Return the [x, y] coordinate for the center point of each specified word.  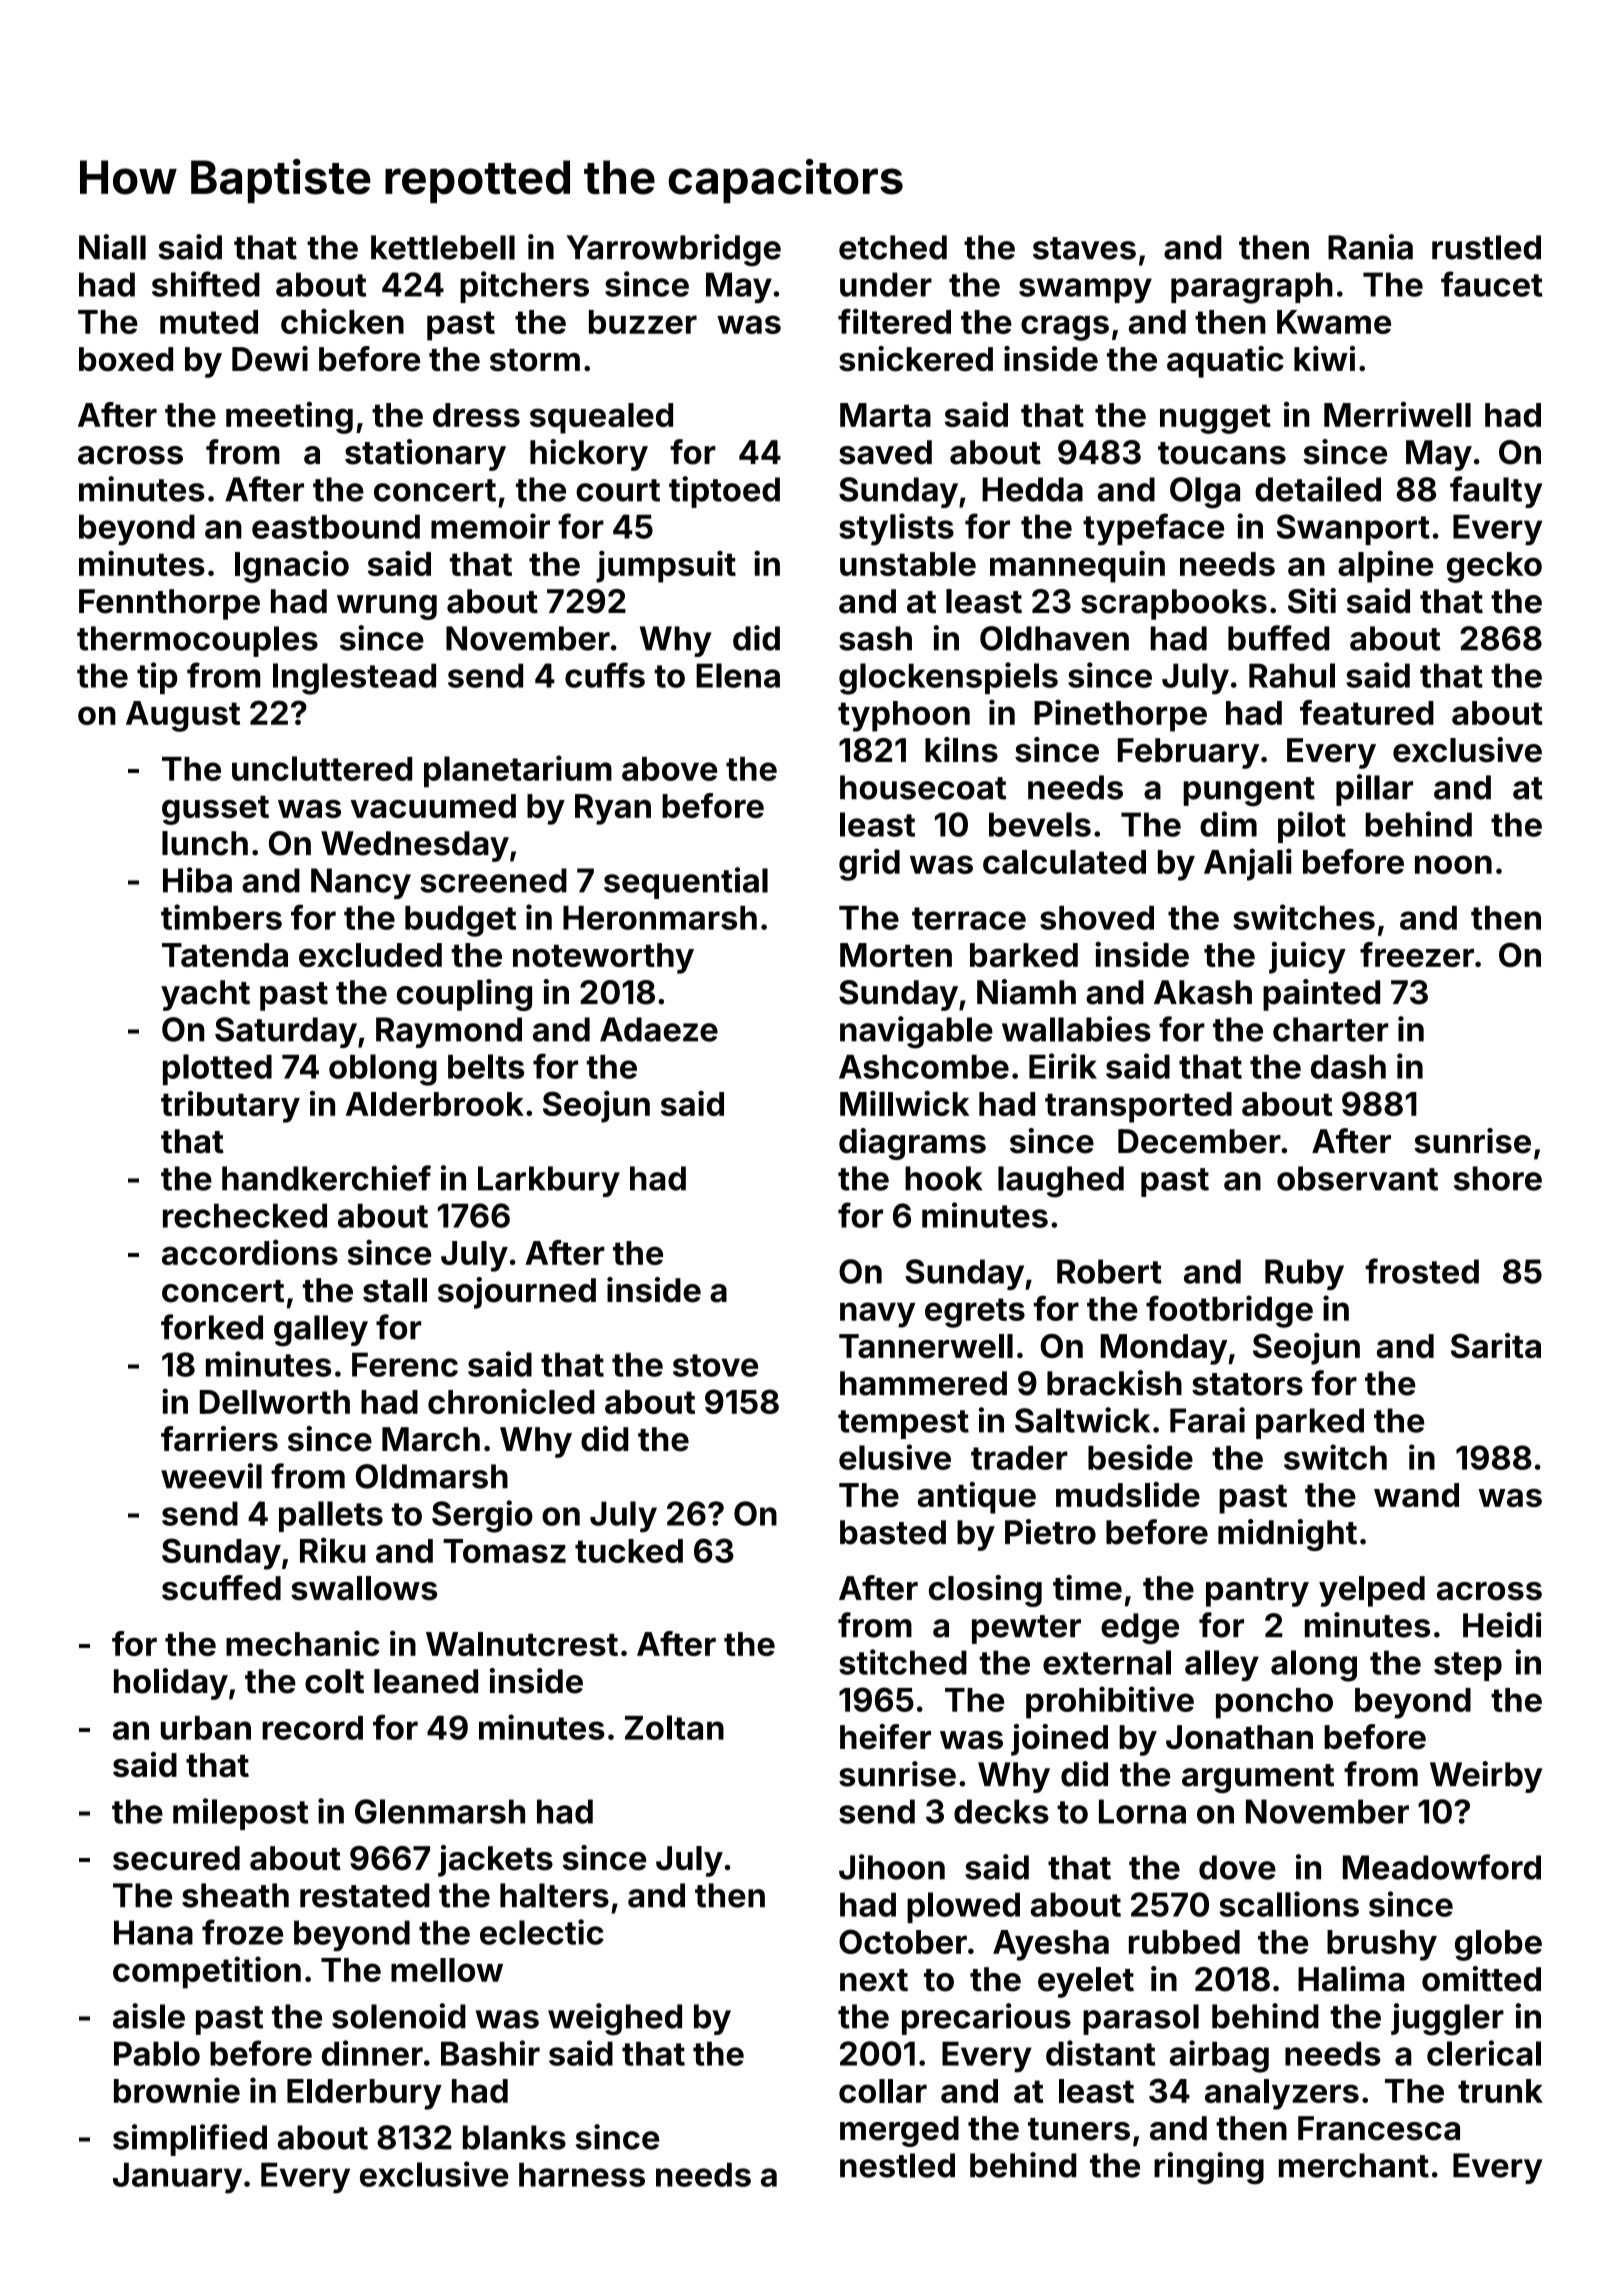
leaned [426, 1681]
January [177, 2178]
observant [1357, 1178]
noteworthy [603, 958]
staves [1084, 248]
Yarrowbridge [673, 250]
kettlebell [443, 247]
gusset [215, 810]
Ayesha [1051, 1945]
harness [582, 2175]
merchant [1354, 2165]
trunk [1500, 2091]
